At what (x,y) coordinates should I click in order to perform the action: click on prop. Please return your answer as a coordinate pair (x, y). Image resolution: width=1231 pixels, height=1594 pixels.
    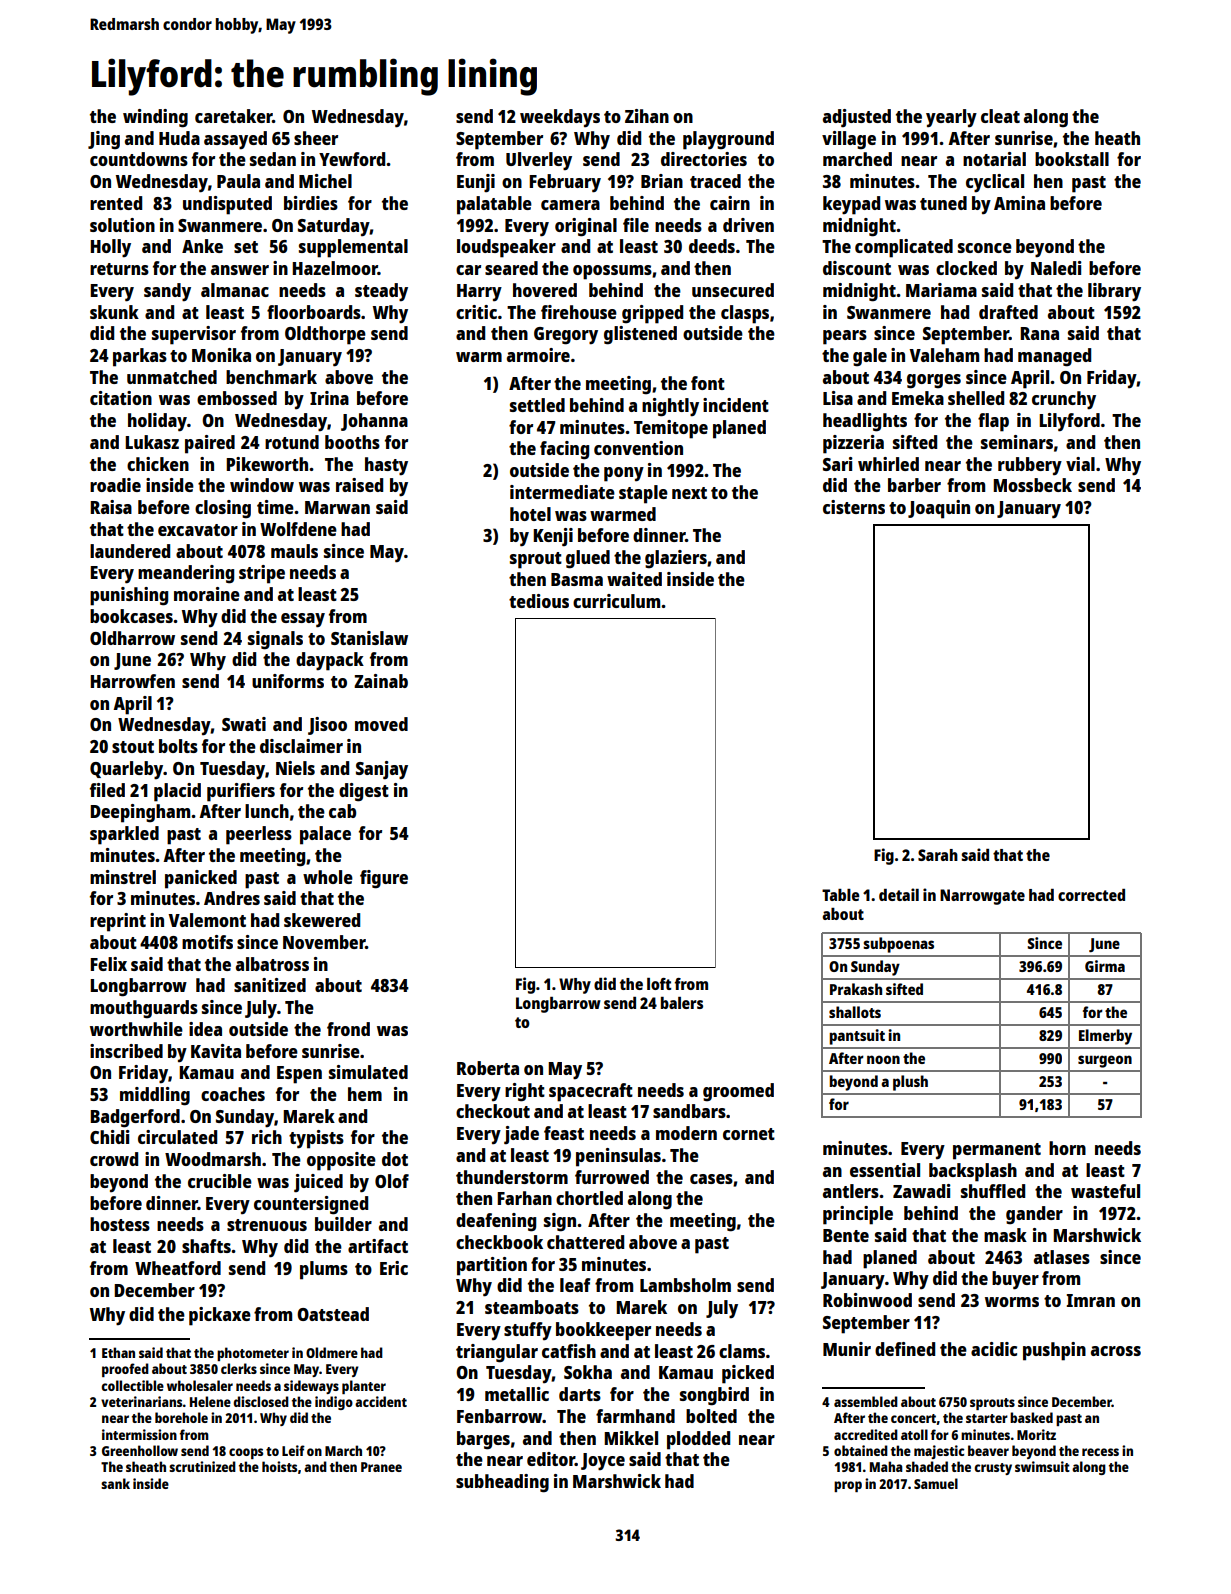
    Looking at the image, I should click on (848, 1486).
